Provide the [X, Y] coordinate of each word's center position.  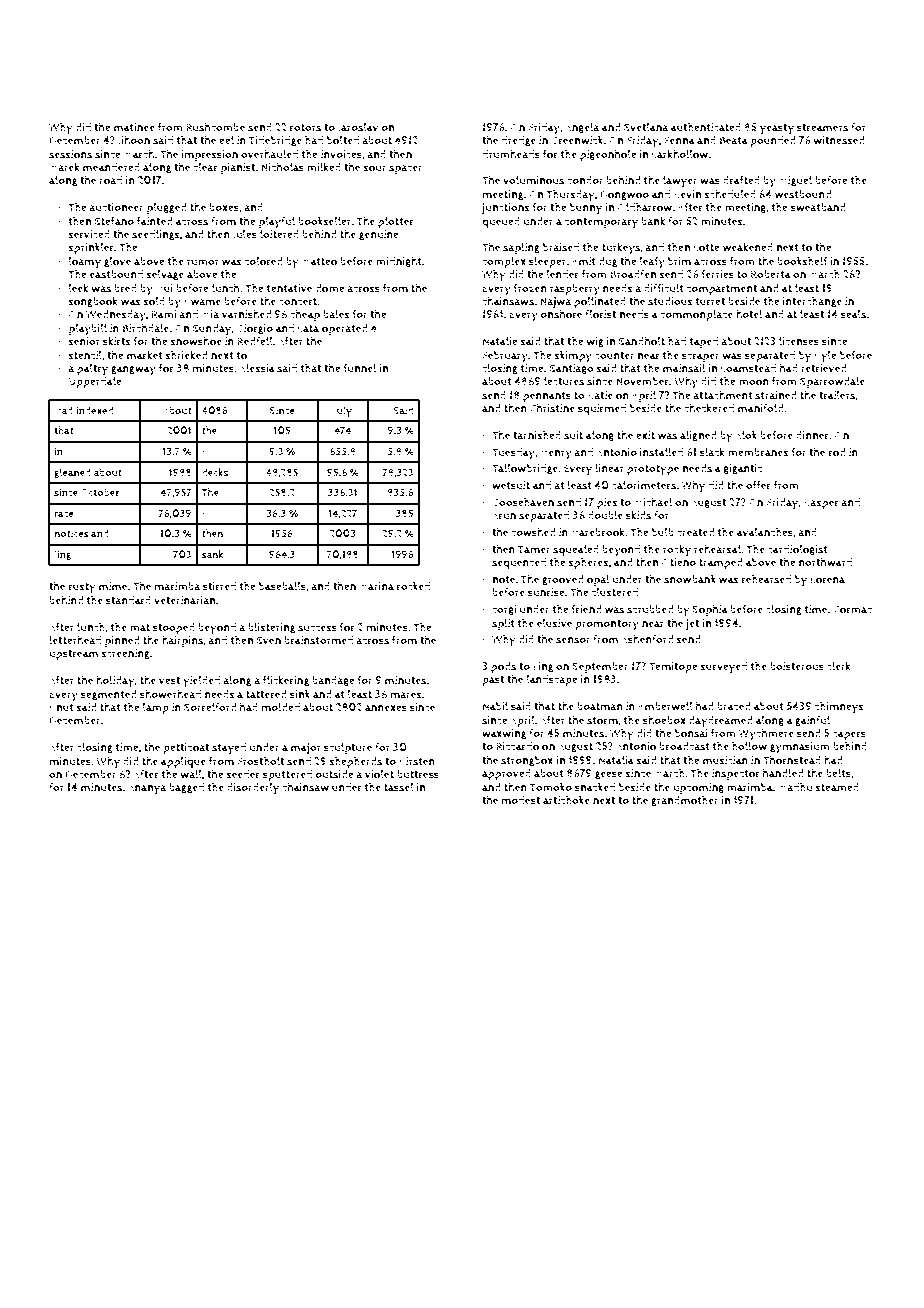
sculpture [348, 748]
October [100, 492]
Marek [64, 167]
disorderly [253, 789]
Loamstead [748, 368]
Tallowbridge [525, 469]
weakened [748, 247]
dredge [518, 141]
